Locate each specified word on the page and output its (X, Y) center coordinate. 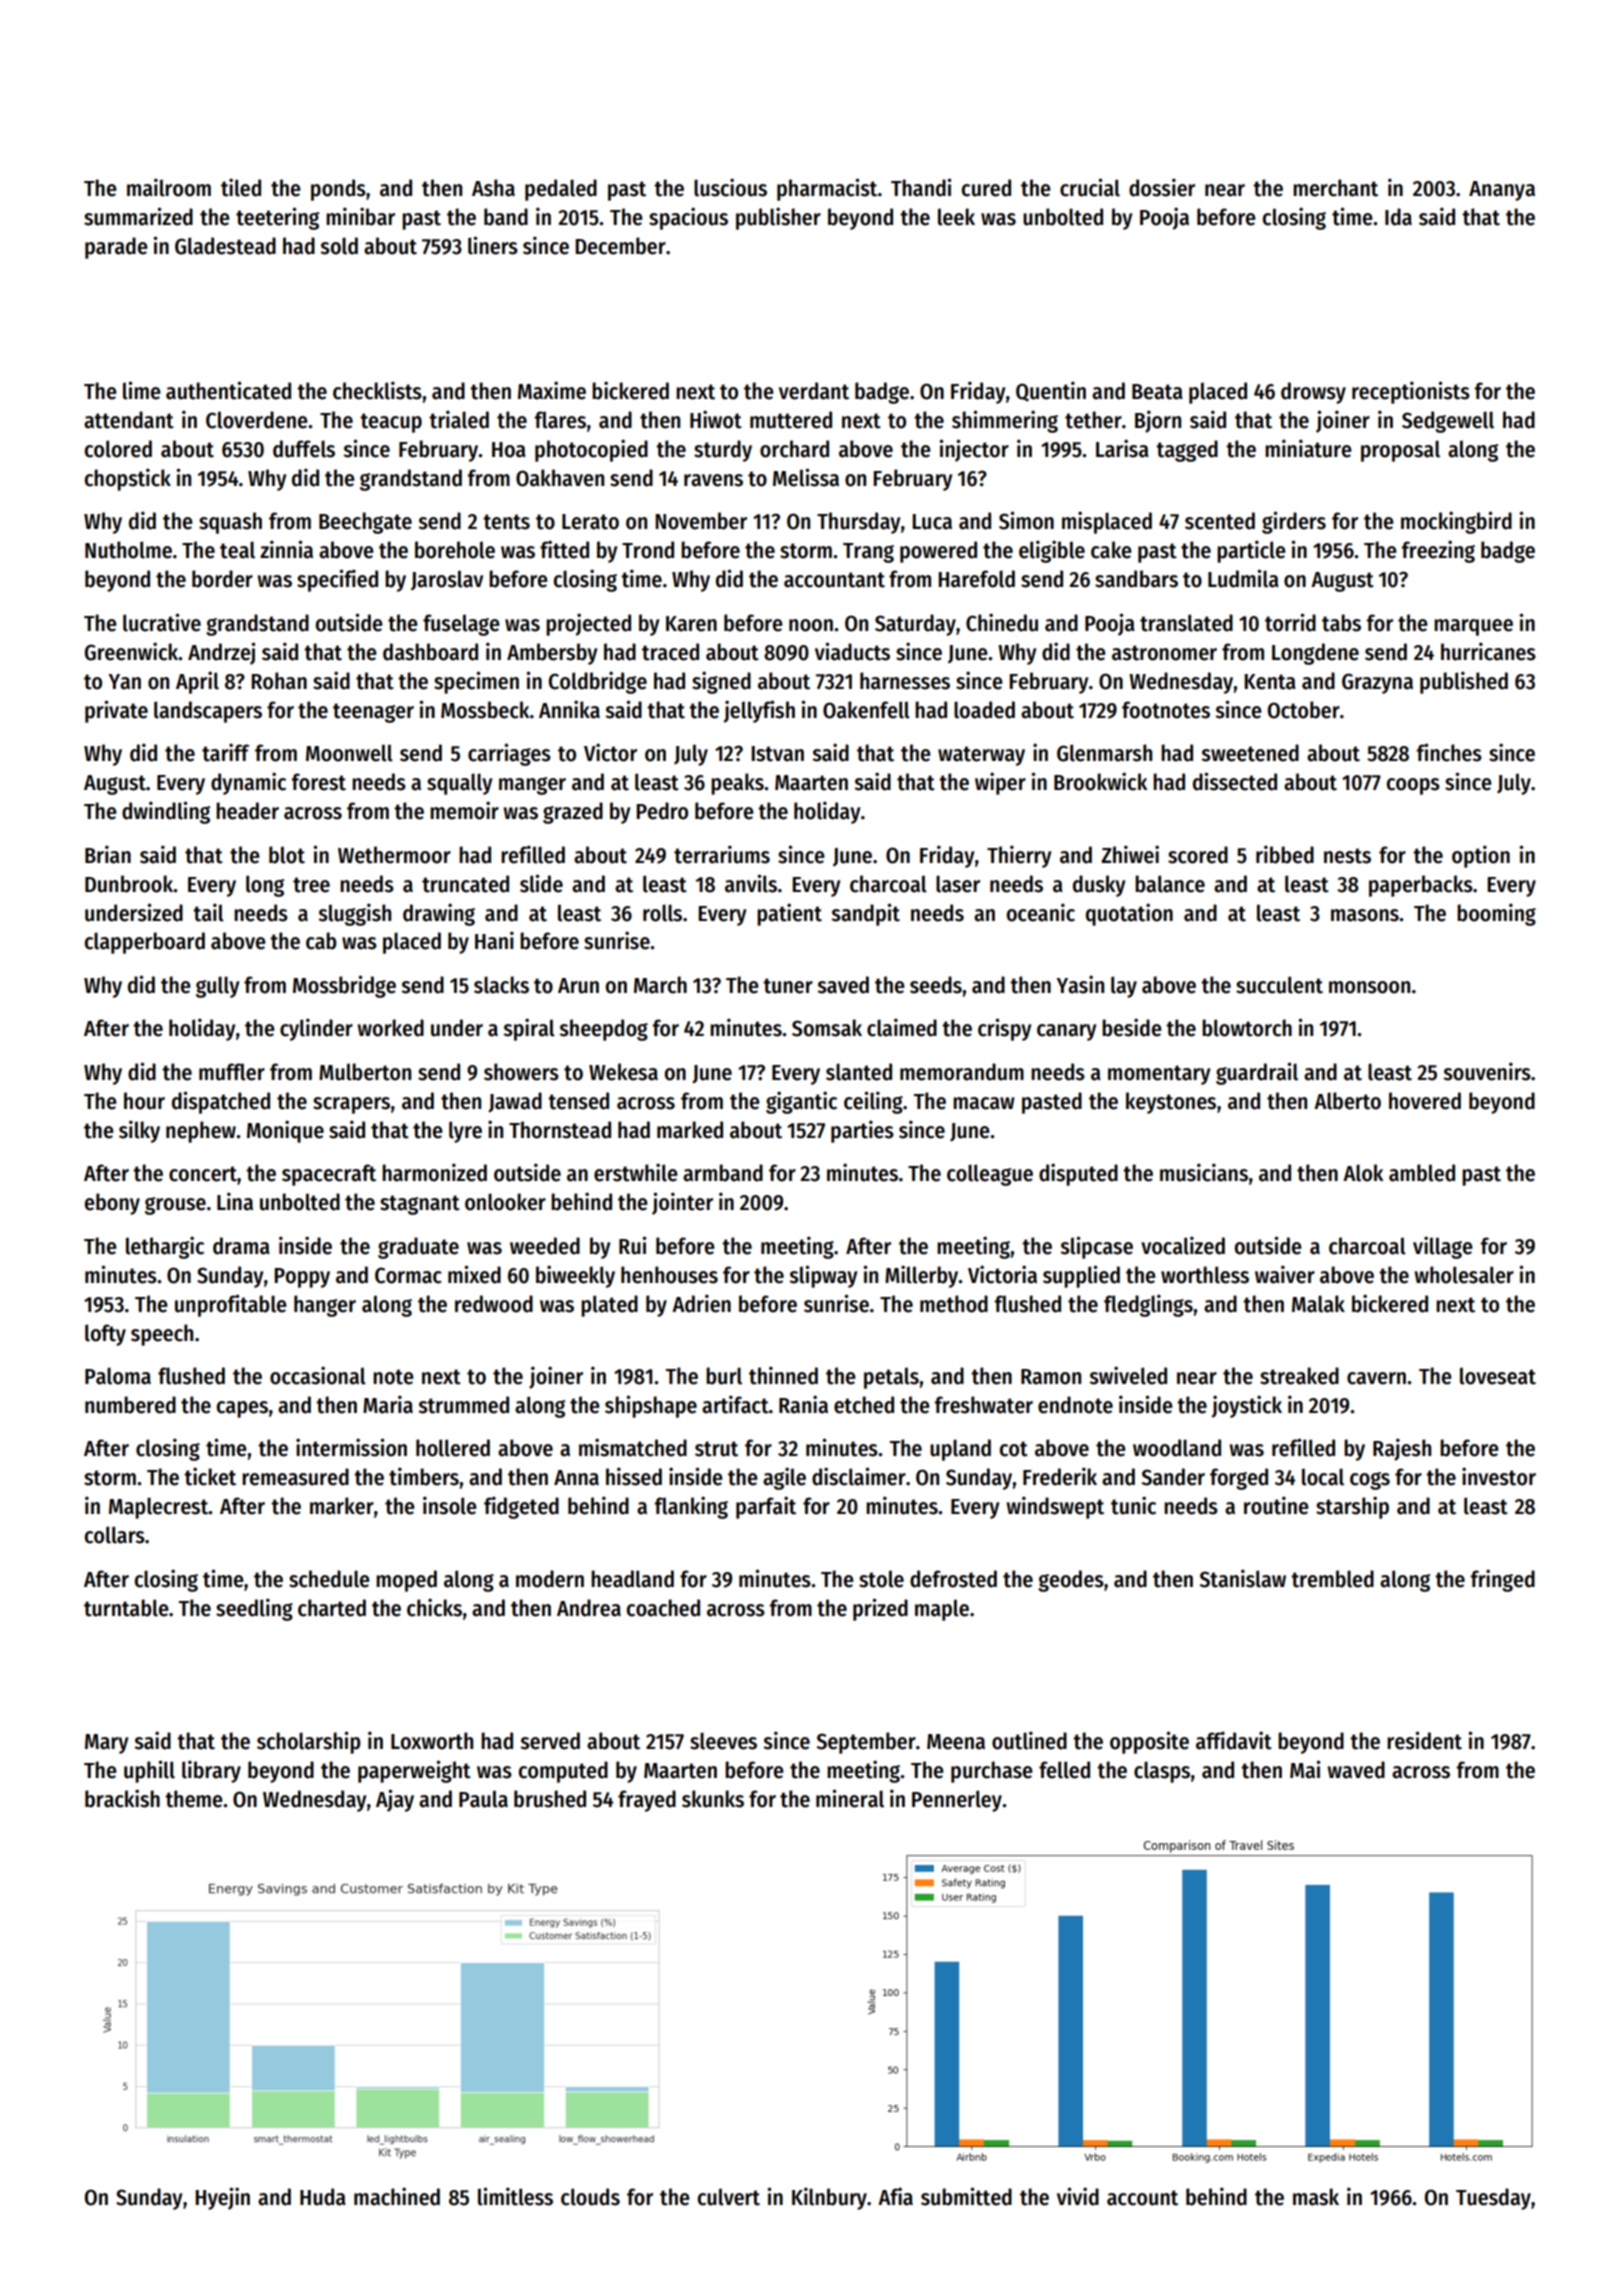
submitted (966, 2196)
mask (1316, 2197)
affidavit (1234, 1740)
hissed (634, 1476)
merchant (1335, 188)
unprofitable (231, 1305)
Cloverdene (257, 420)
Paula (483, 1799)
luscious (730, 187)
